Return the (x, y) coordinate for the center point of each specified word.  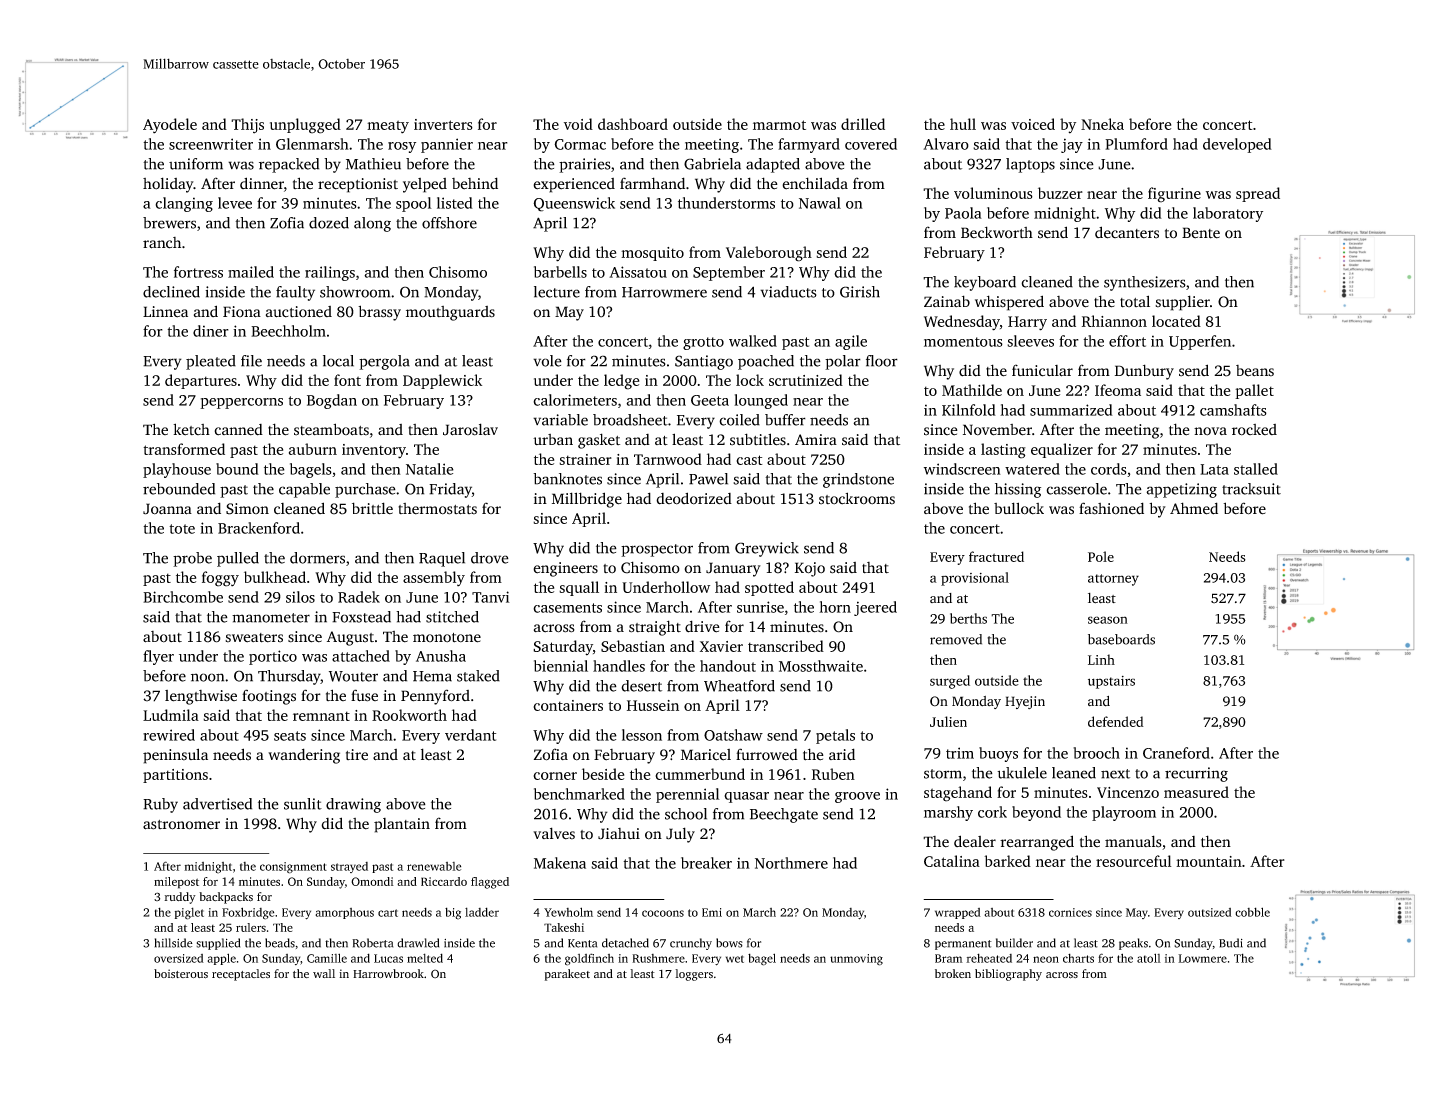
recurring (1196, 774)
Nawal (820, 203)
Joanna (167, 509)
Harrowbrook (388, 973)
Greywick (767, 549)
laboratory (1228, 214)
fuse (364, 695)
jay (1072, 145)
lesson (642, 735)
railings (330, 273)
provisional (975, 579)
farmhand (652, 183)
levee (235, 203)
